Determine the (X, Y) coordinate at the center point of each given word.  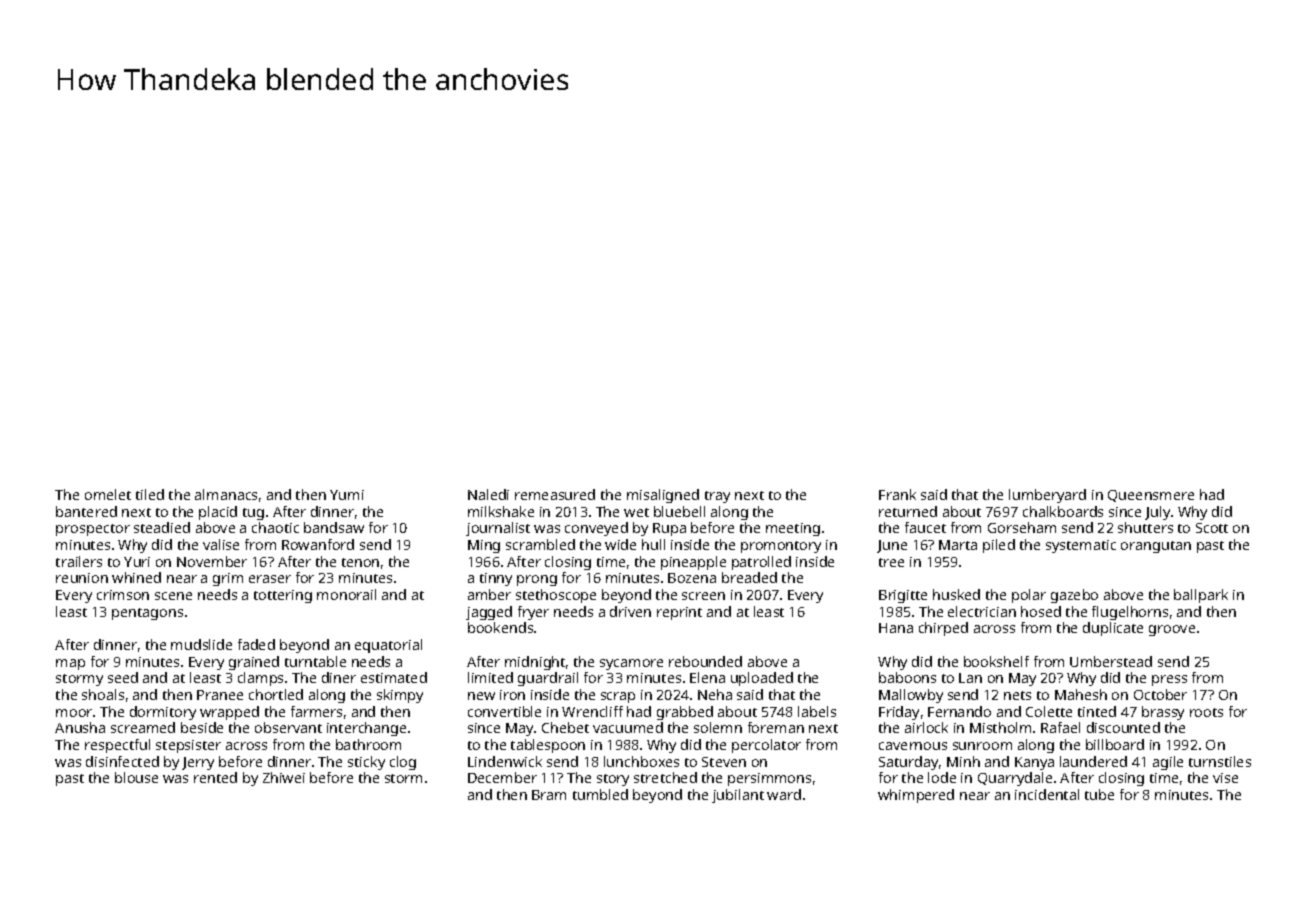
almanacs (226, 494)
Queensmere (1151, 496)
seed (123, 677)
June (892, 546)
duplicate (1113, 629)
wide (620, 544)
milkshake (501, 511)
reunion (82, 578)
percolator (766, 746)
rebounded (705, 661)
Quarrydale (1015, 779)
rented (215, 777)
